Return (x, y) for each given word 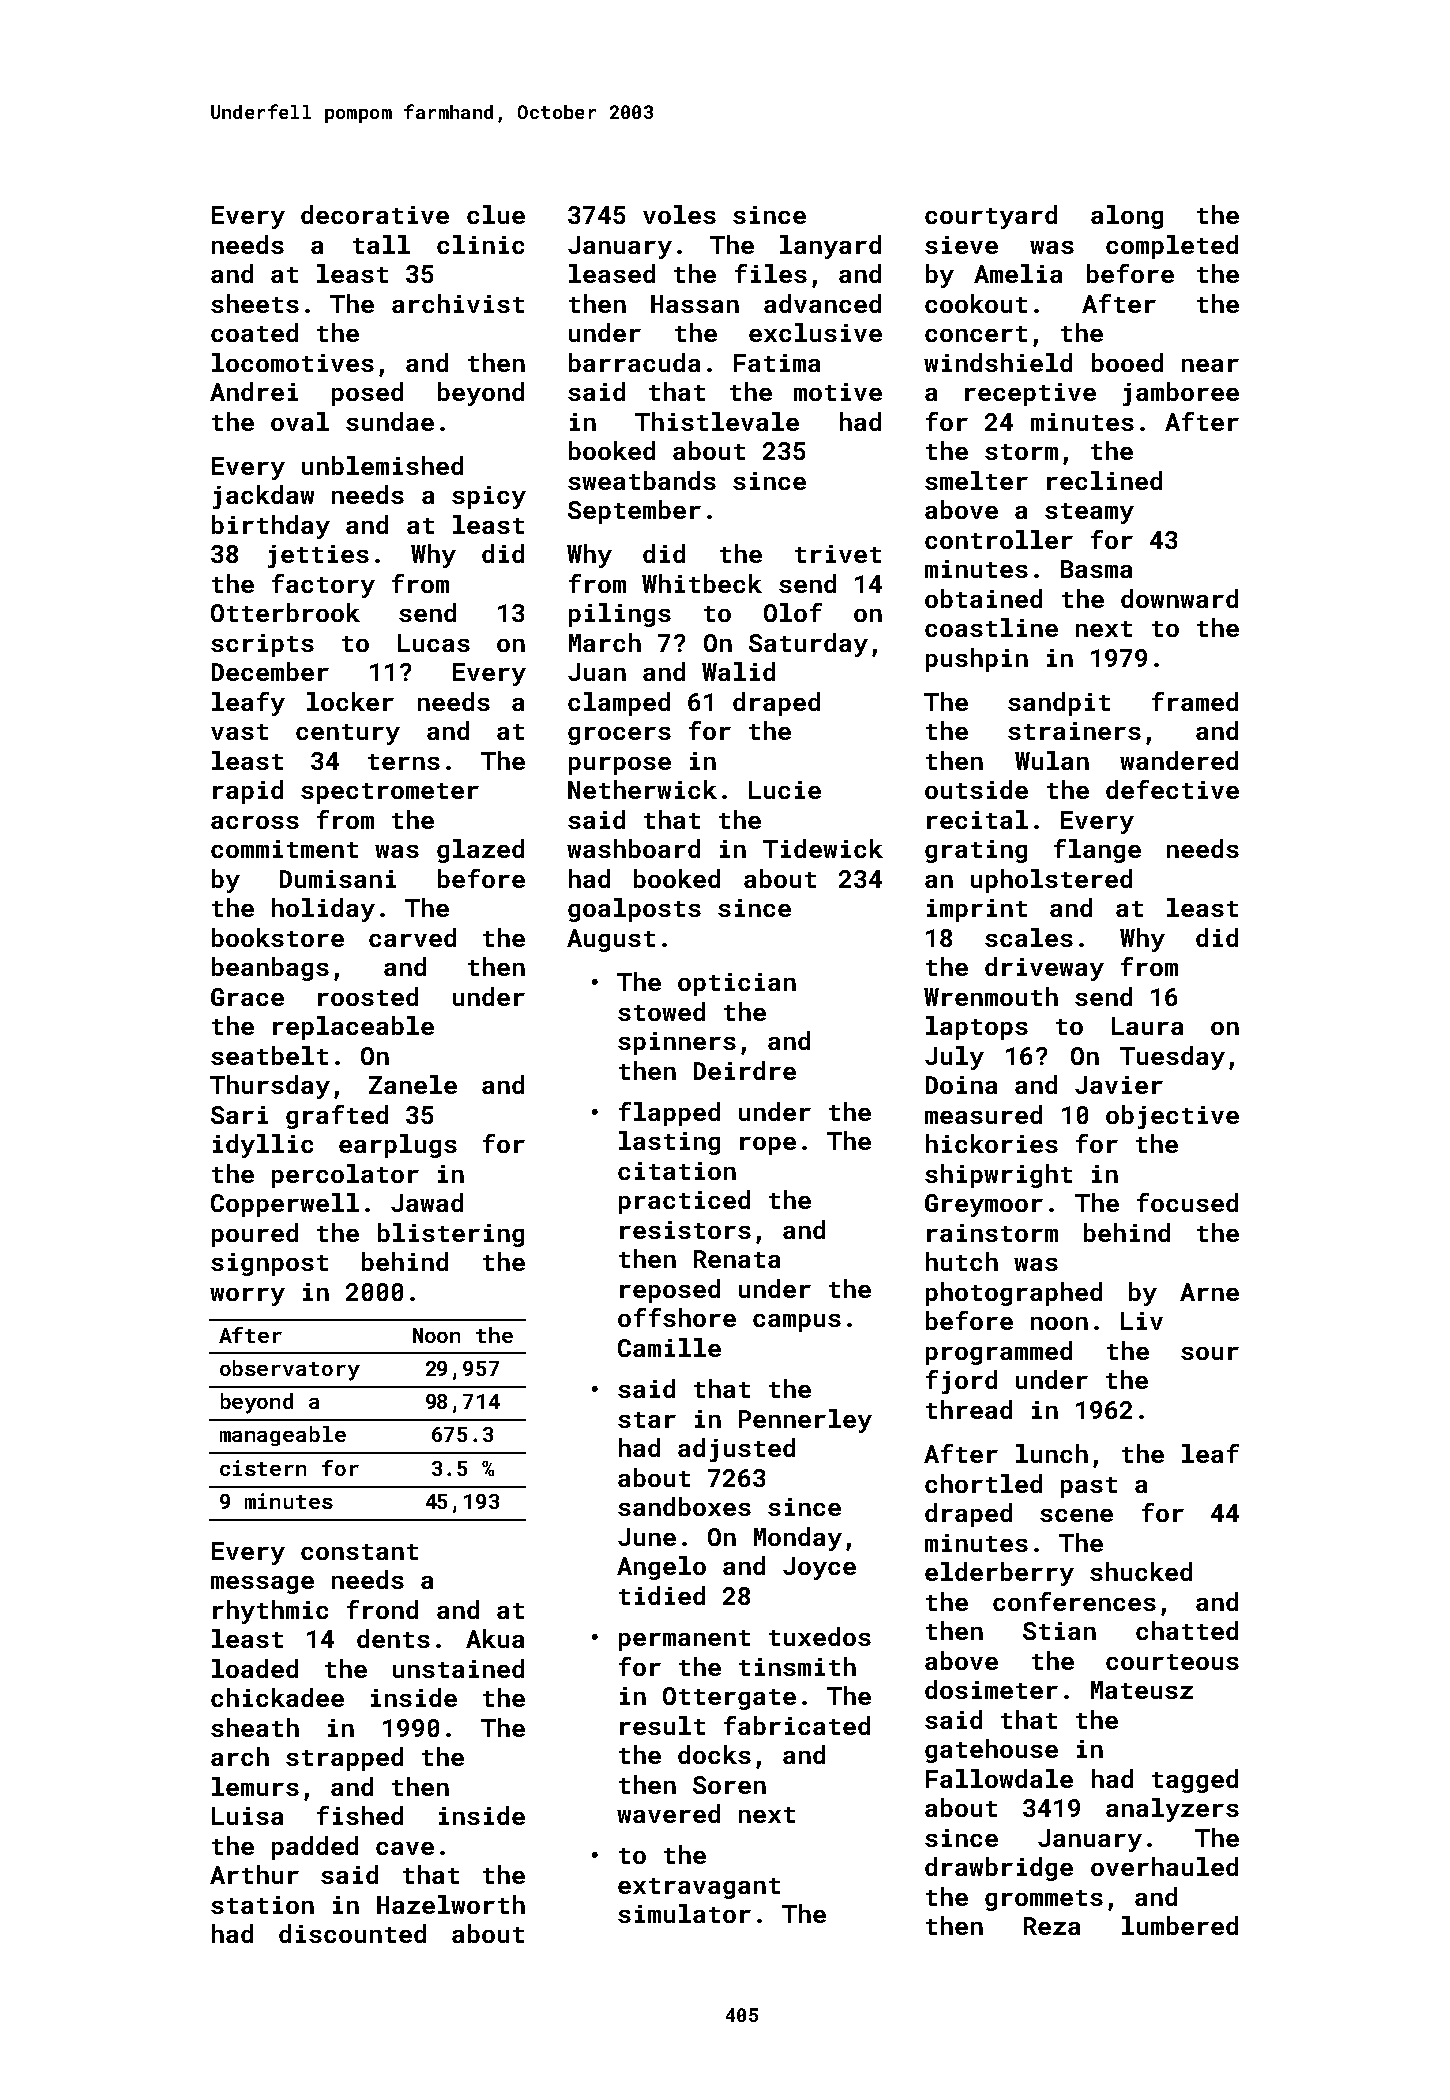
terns (404, 762)
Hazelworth (451, 1904)
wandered (1179, 760)
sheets (255, 303)
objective (1172, 1117)
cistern (263, 1468)
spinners (677, 1043)
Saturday (808, 645)
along (1127, 217)
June (647, 1537)
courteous (1172, 1662)
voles (679, 214)
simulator (684, 1913)
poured (255, 1235)
